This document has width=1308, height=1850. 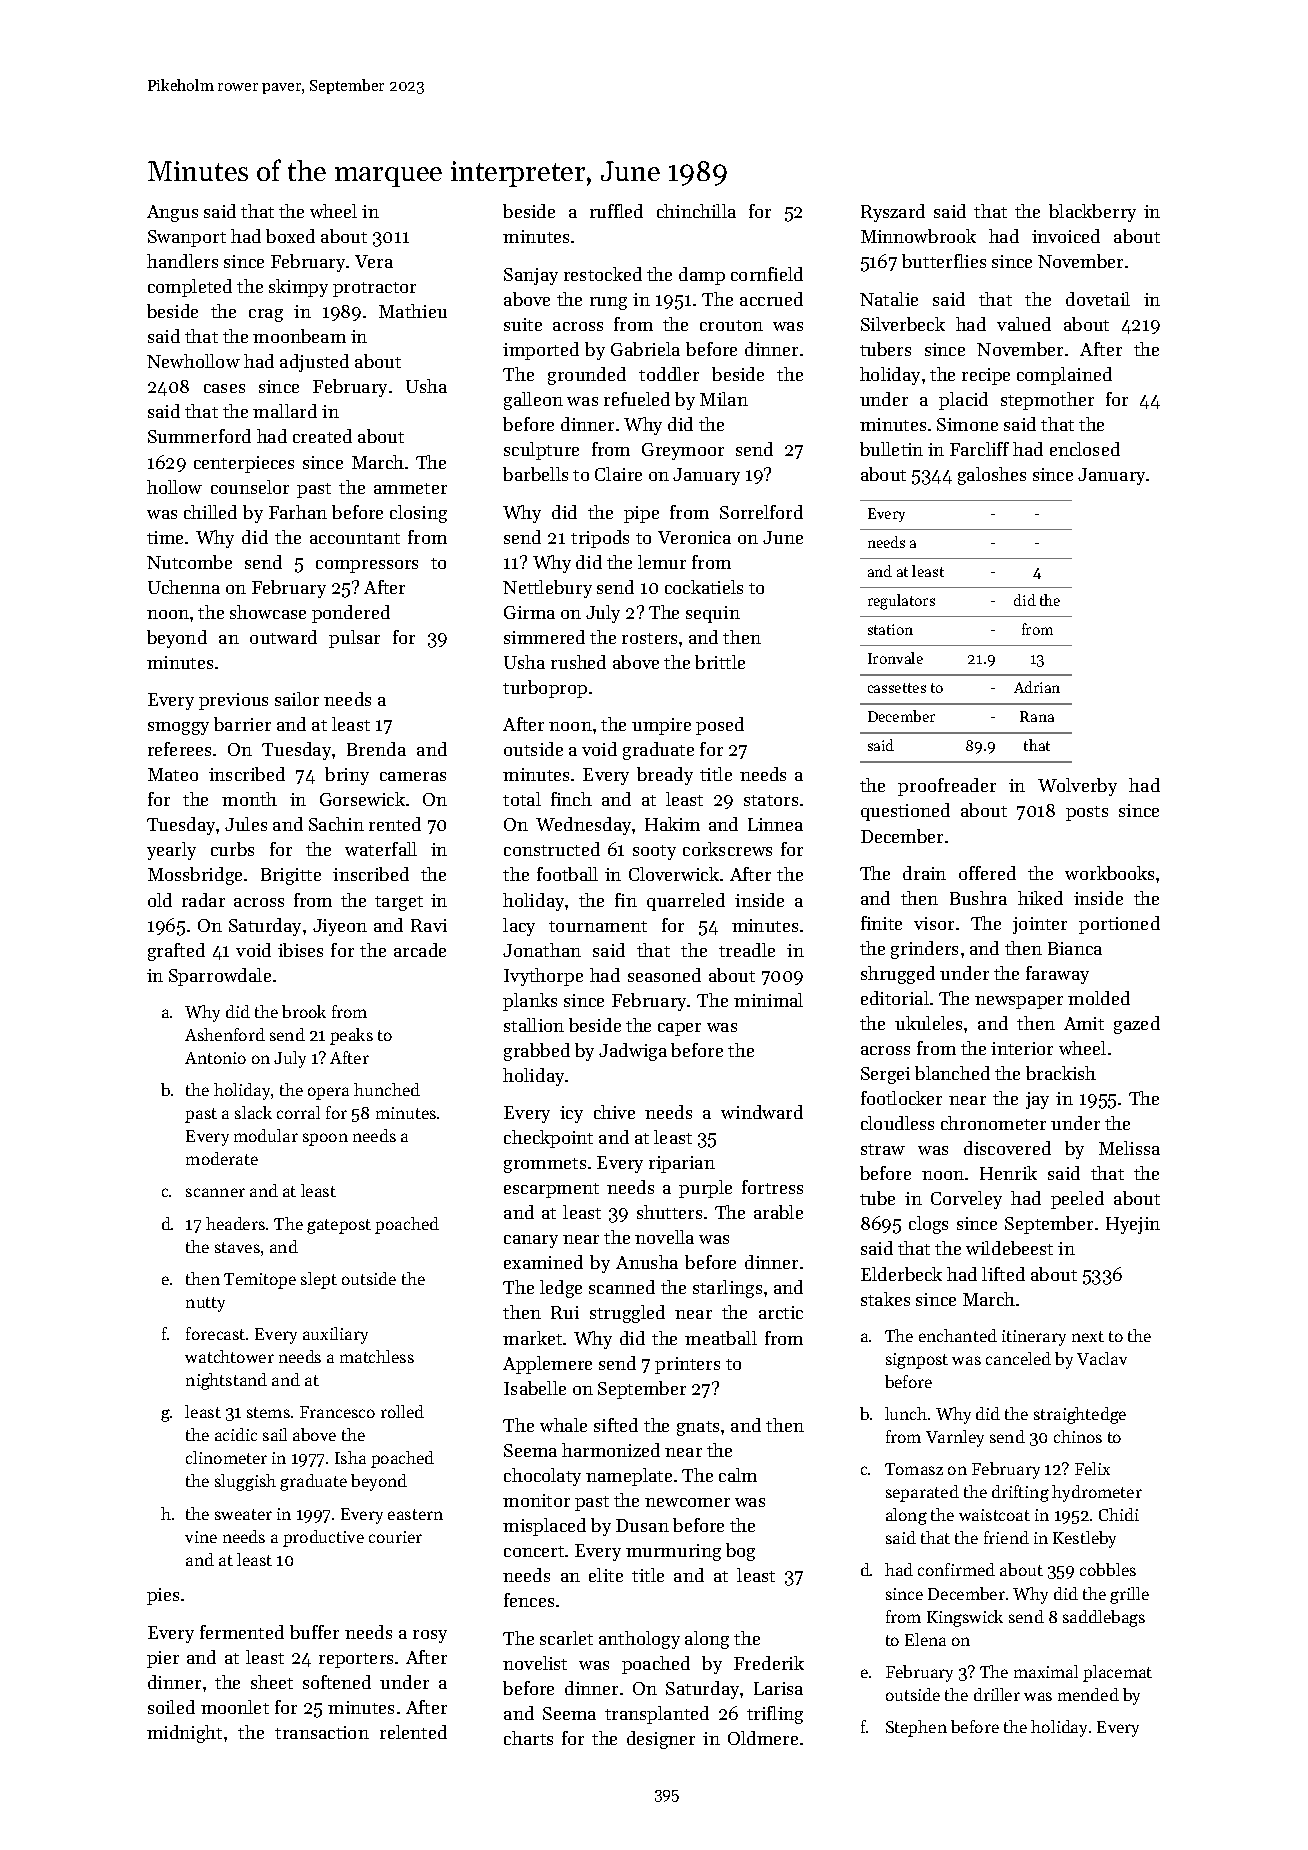 I want to click on examined, so click(x=543, y=1262).
